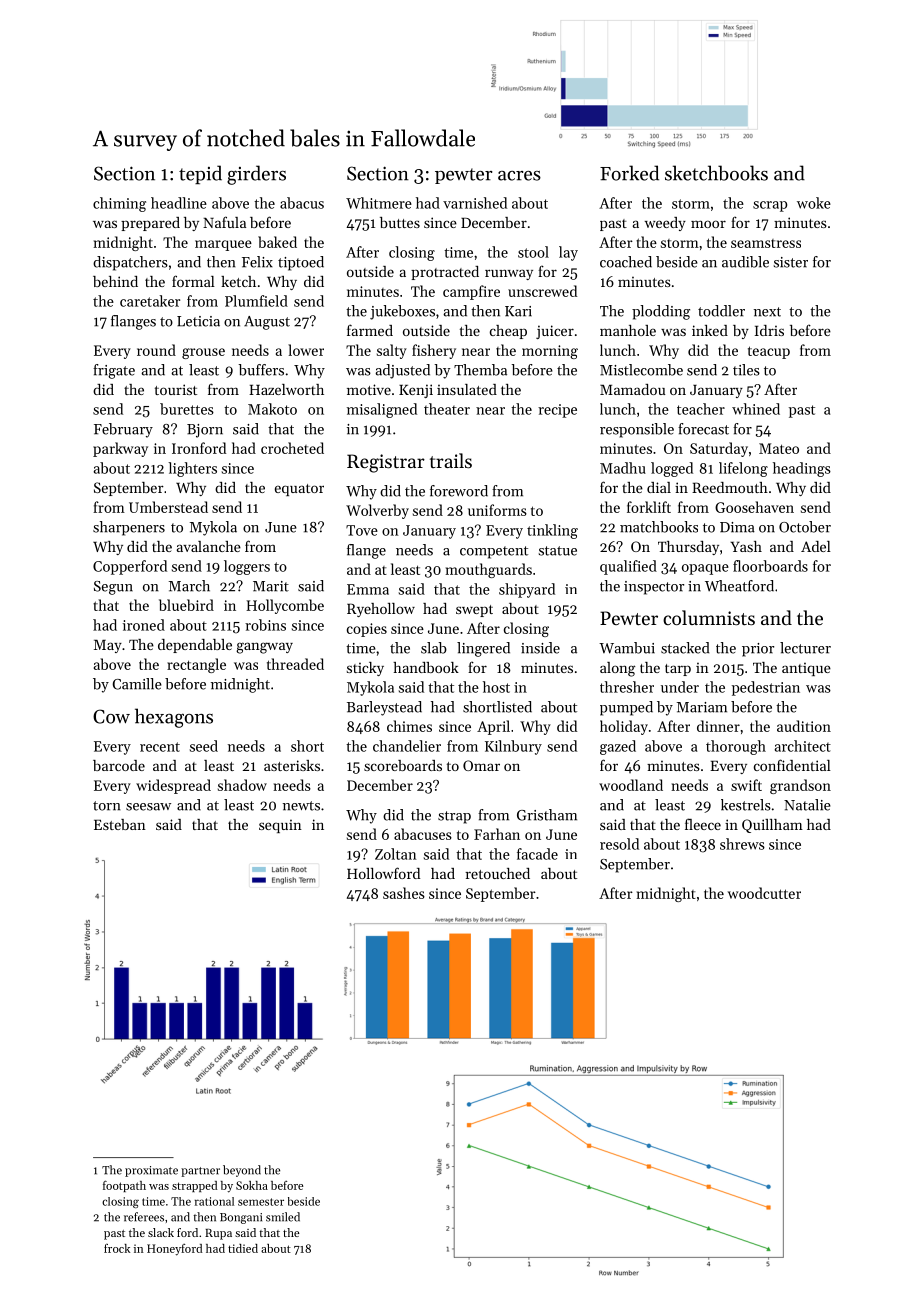 The width and height of the image is (924, 1308). I want to click on acres, so click(519, 176).
